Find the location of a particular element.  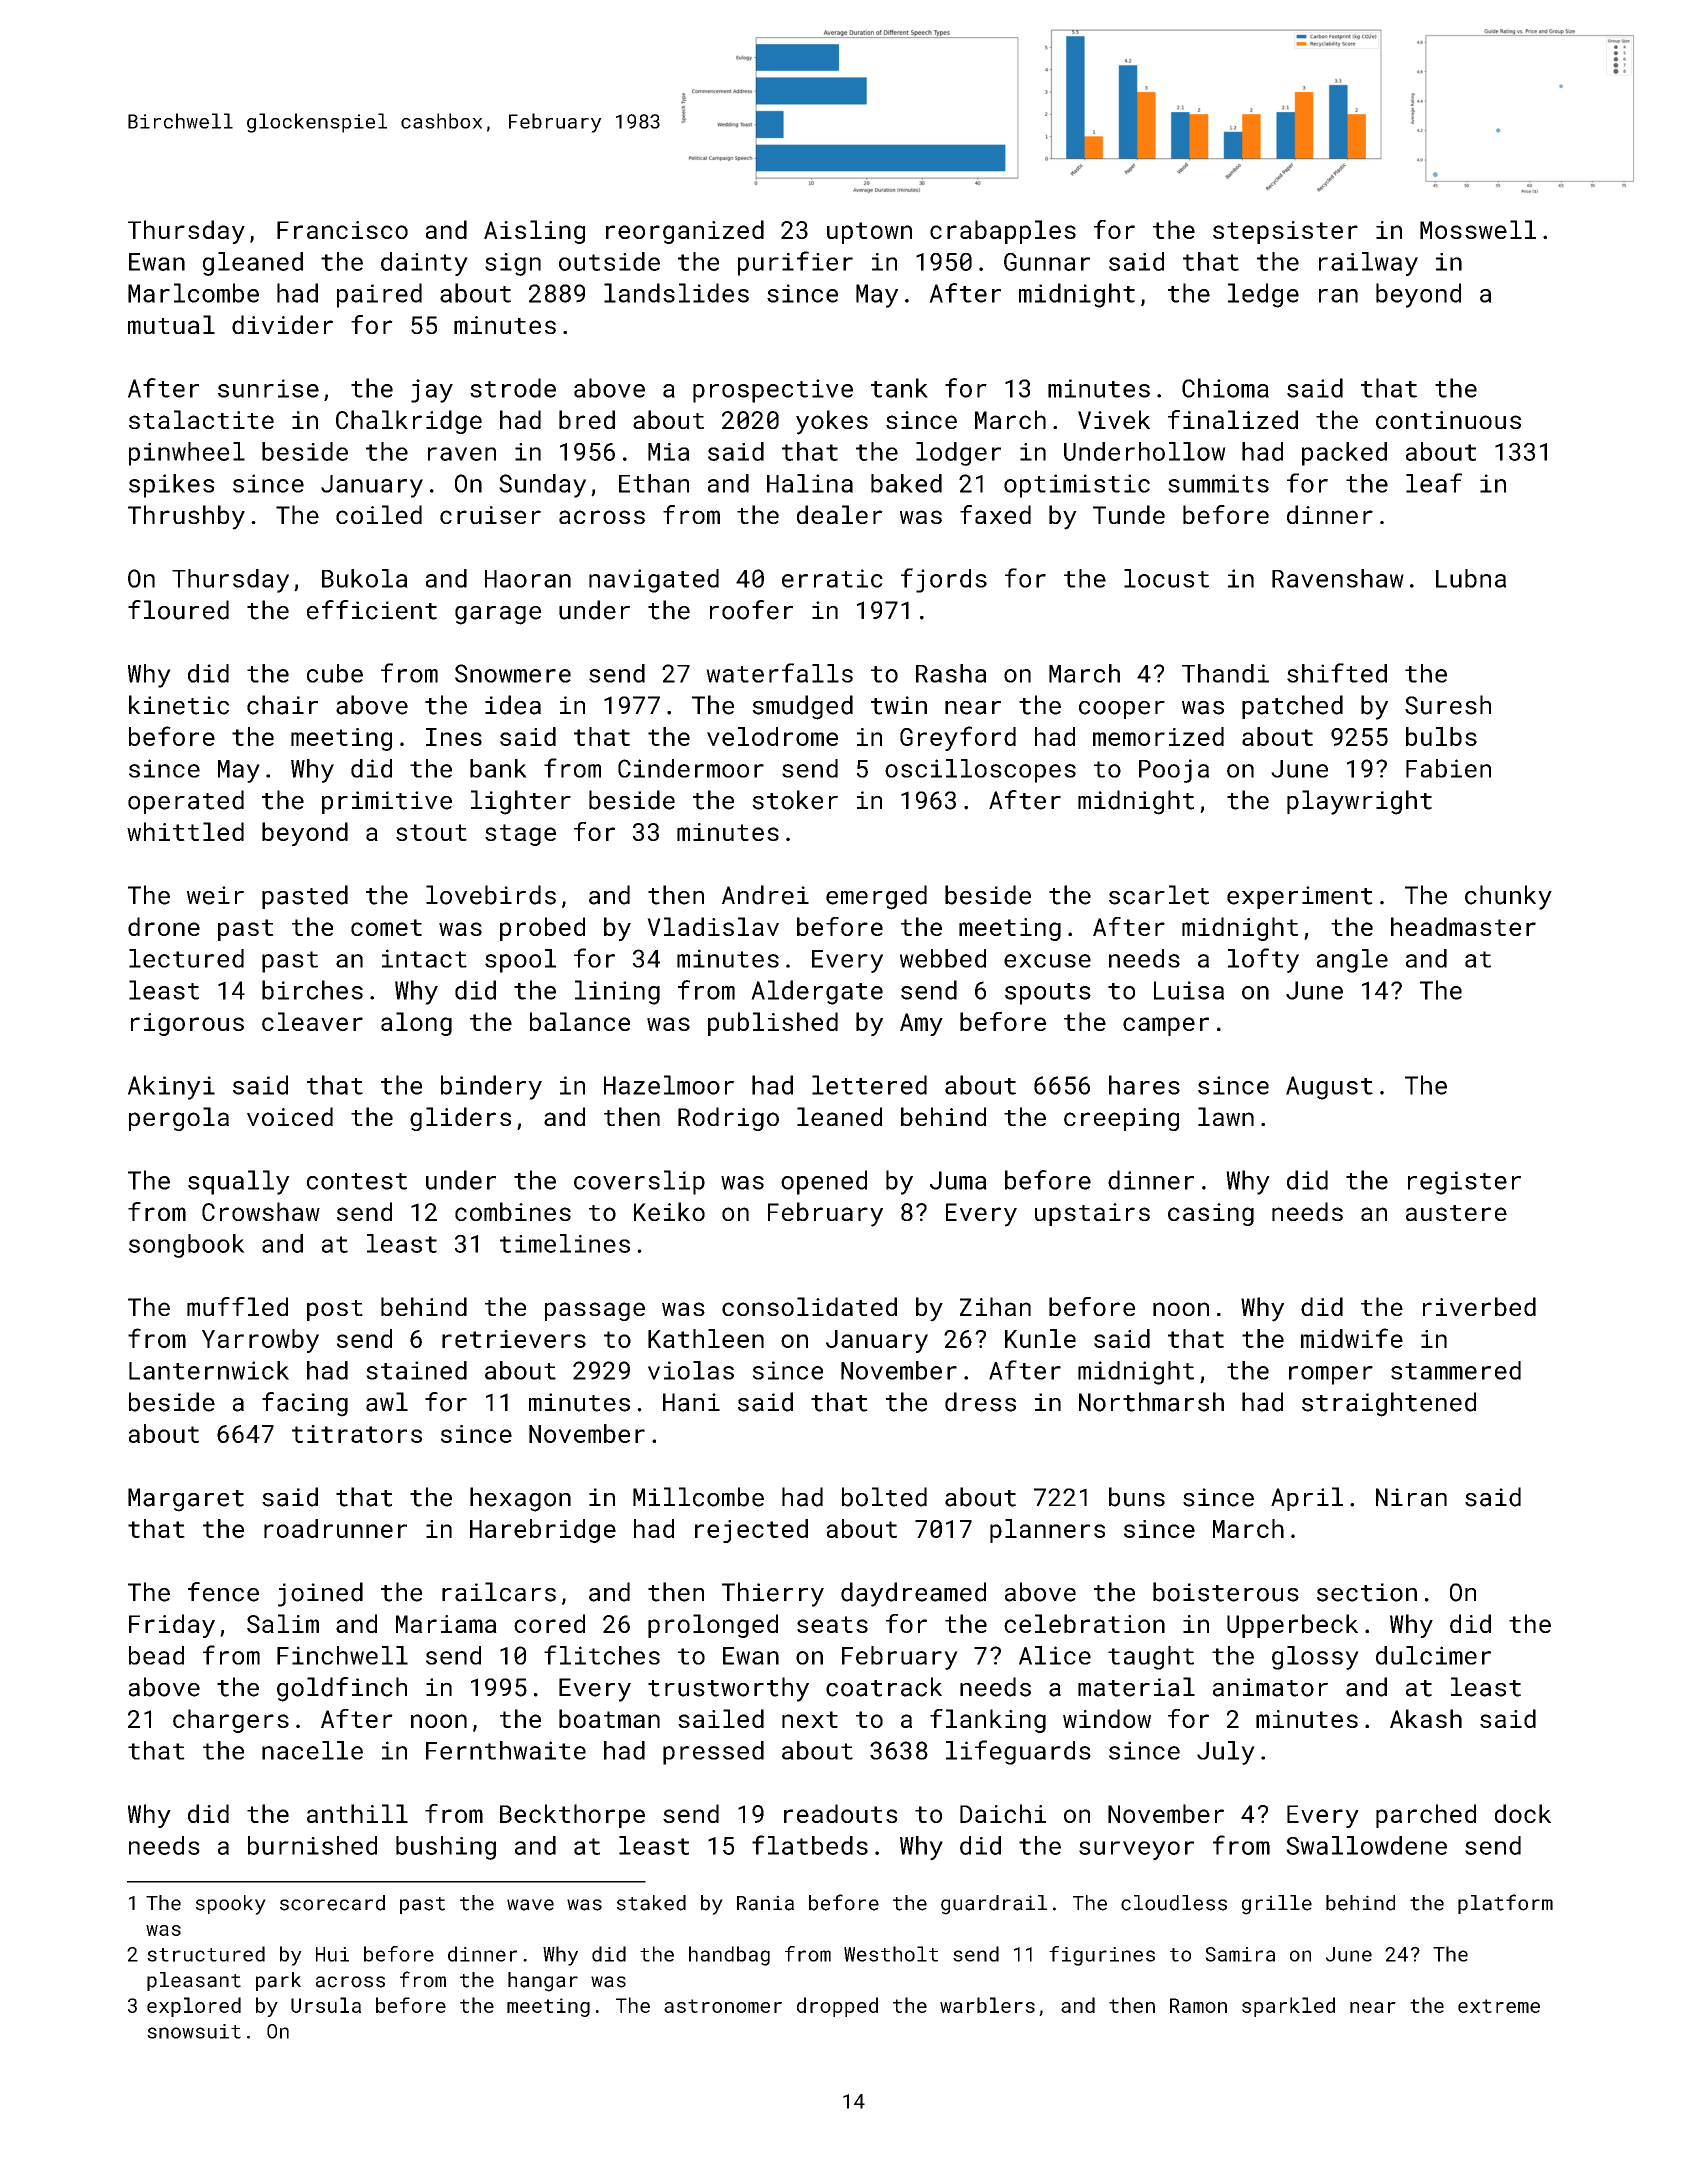

fence is located at coordinates (223, 1592).
